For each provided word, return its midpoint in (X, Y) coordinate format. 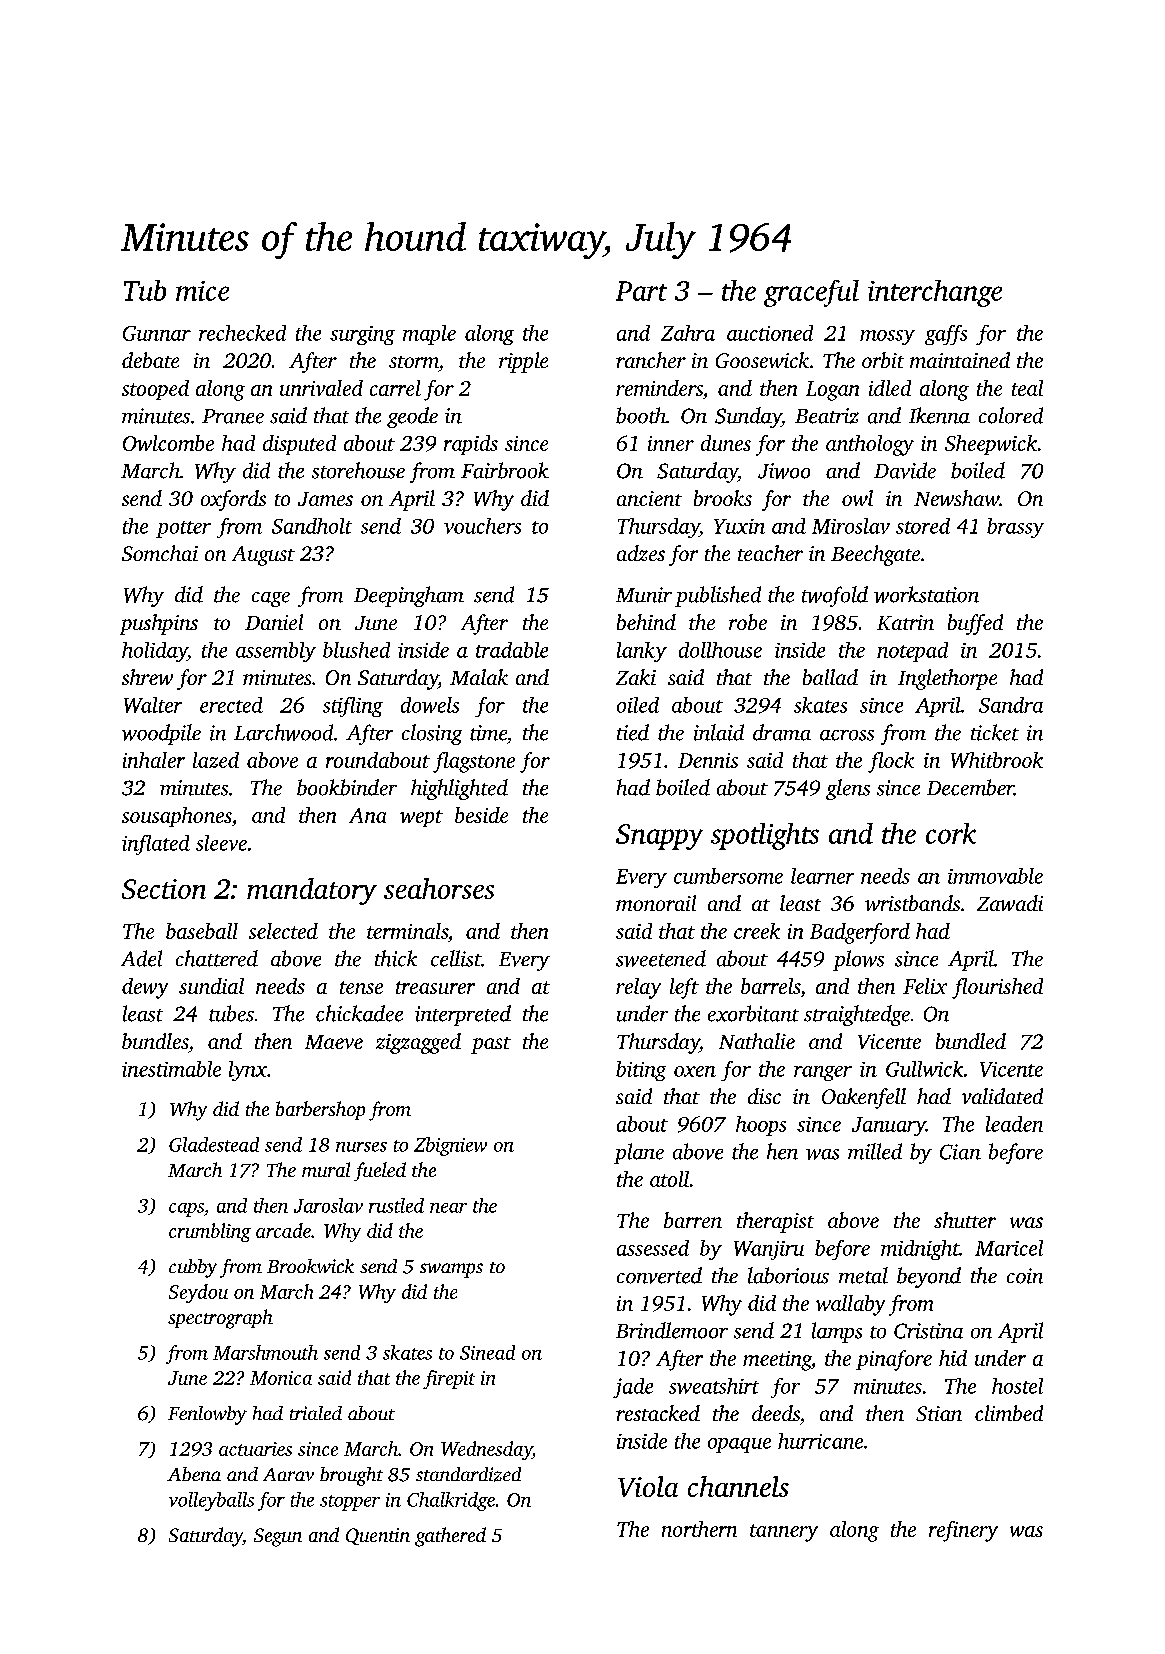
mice (202, 291)
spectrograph (220, 1319)
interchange (935, 293)
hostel (1017, 1386)
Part (641, 291)
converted (659, 1275)
